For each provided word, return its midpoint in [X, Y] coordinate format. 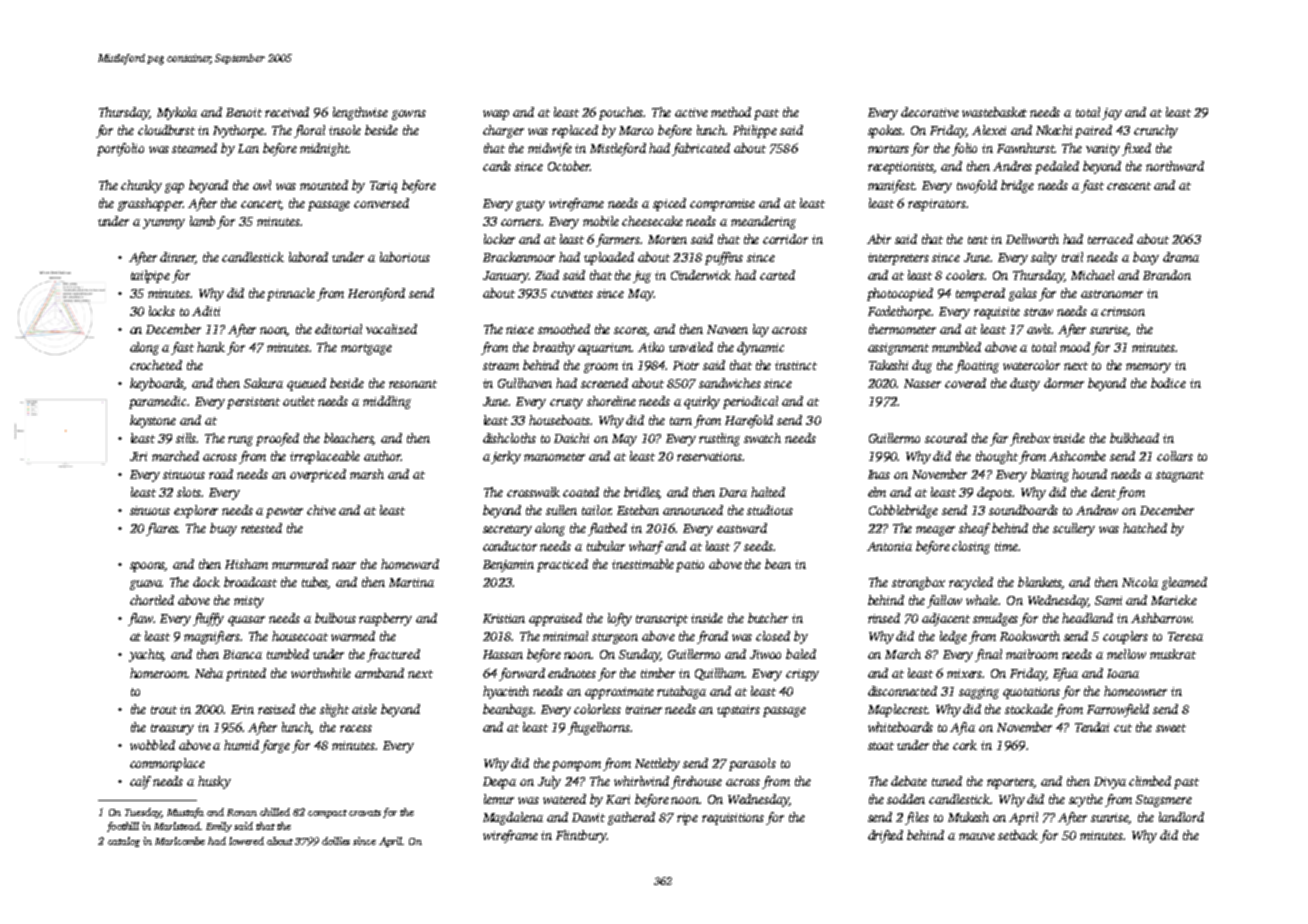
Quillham [720, 674]
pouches [621, 113]
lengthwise [360, 113]
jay [1112, 114]
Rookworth [1030, 636]
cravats [365, 813]
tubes [315, 583]
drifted [885, 836]
